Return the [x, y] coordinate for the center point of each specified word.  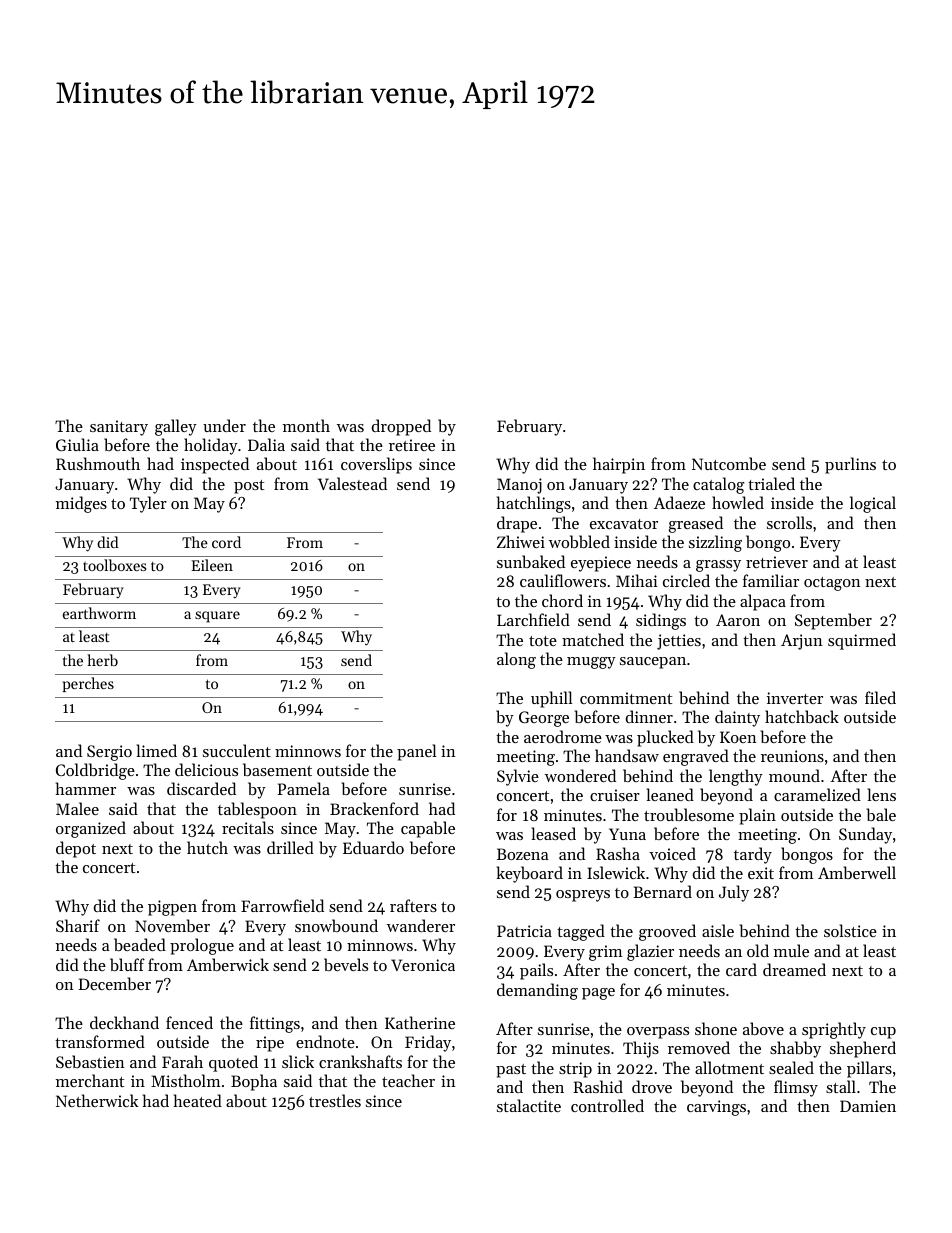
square [217, 617]
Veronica [423, 965]
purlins [850, 465]
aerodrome [563, 736]
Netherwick [97, 1100]
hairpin [619, 465]
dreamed [794, 969]
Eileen [212, 565]
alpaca [763, 602]
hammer [86, 788]
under [224, 425]
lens [881, 794]
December [115, 983]
